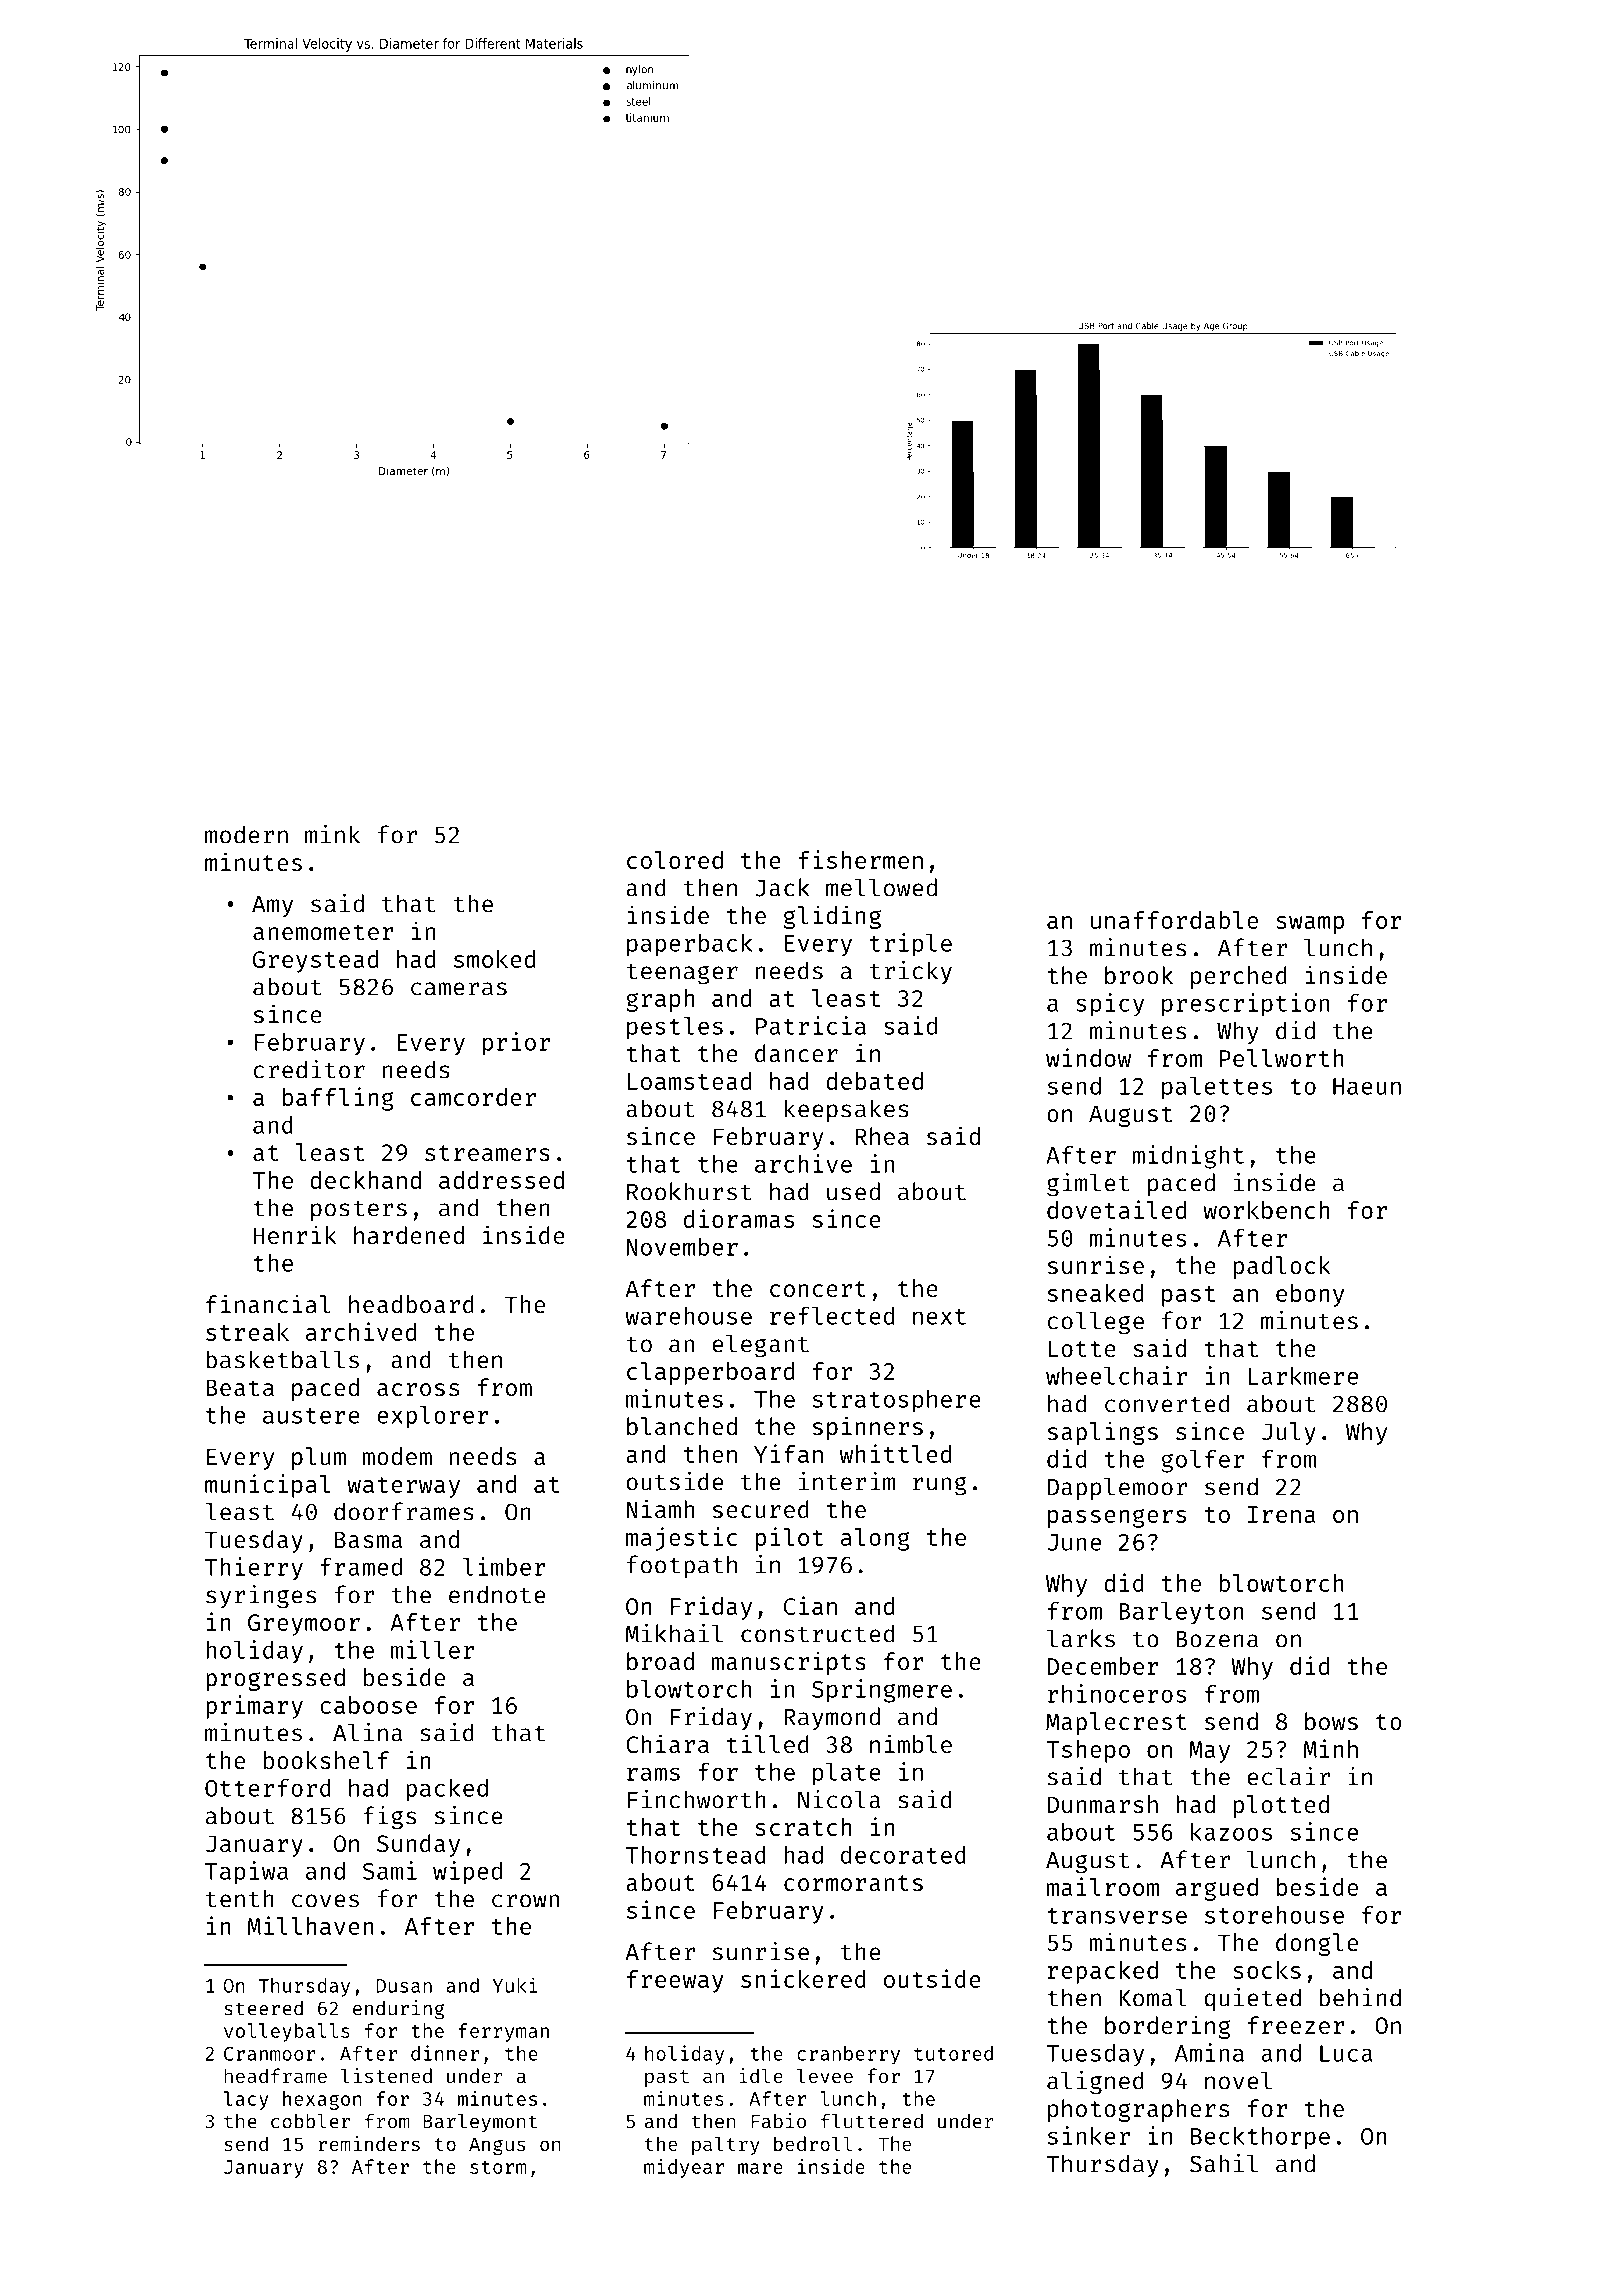 This screenshot has height=2292, width=1620. What do you see at coordinates (309, 1069) in the screenshot?
I see `creditor` at bounding box center [309, 1069].
